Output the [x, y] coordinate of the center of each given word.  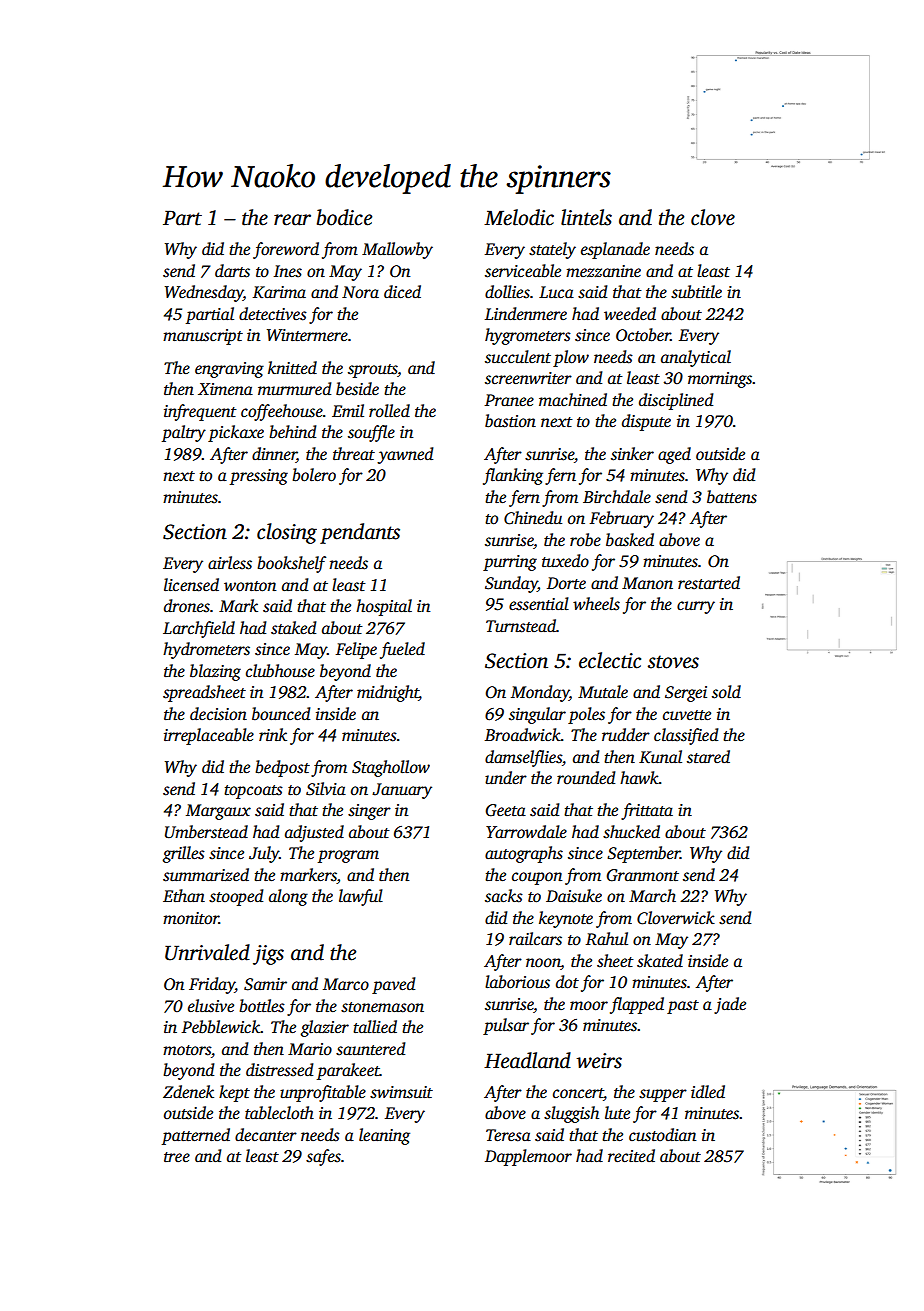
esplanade [615, 250]
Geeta [505, 810]
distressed [279, 1070]
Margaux [218, 812]
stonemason [382, 1007]
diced [402, 292]
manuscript [203, 337]
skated [660, 961]
